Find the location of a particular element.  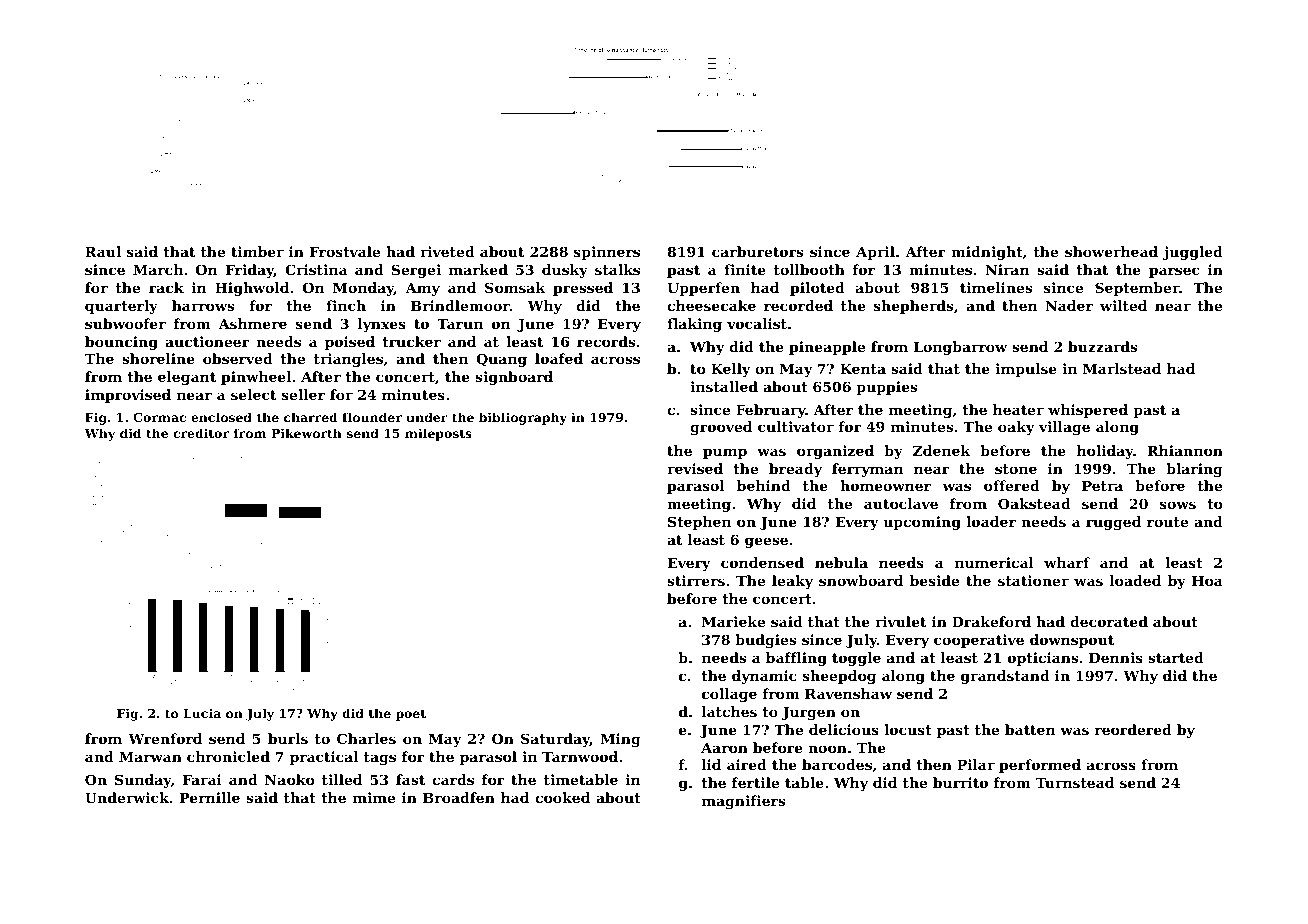

impulse is located at coordinates (1026, 370).
